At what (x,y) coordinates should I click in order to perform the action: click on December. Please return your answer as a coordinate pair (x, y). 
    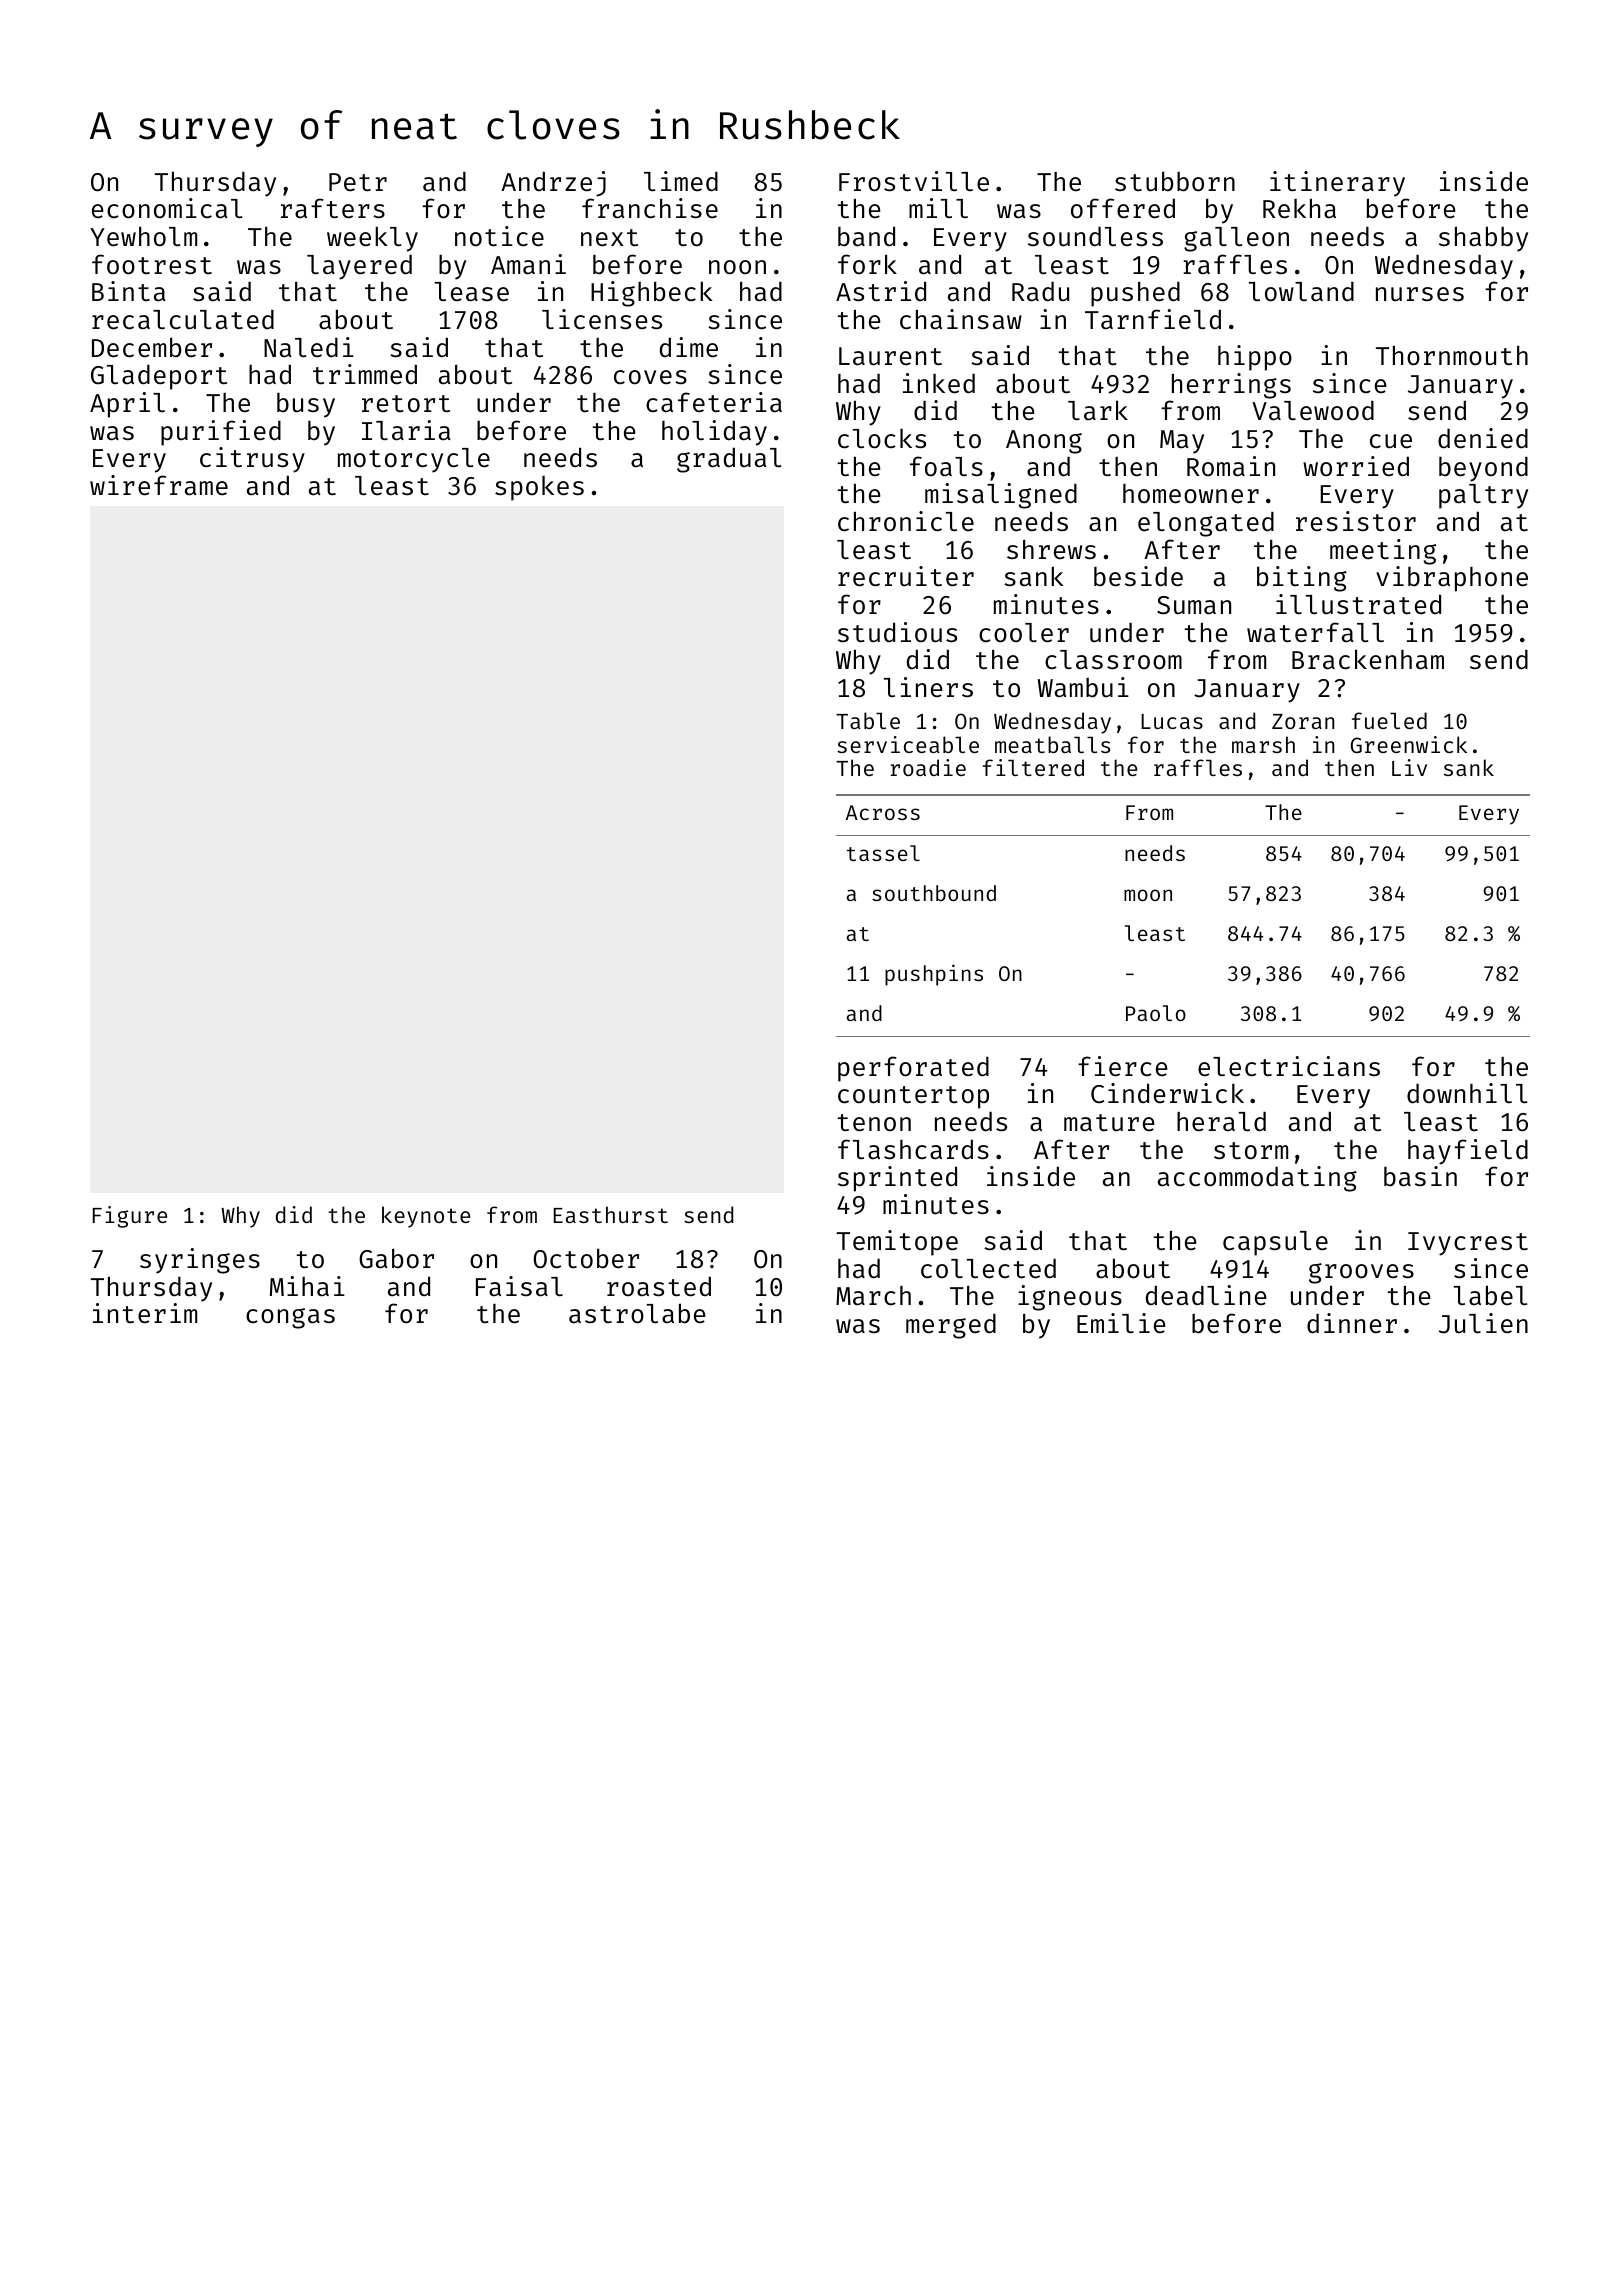
    Looking at the image, I should click on (152, 347).
